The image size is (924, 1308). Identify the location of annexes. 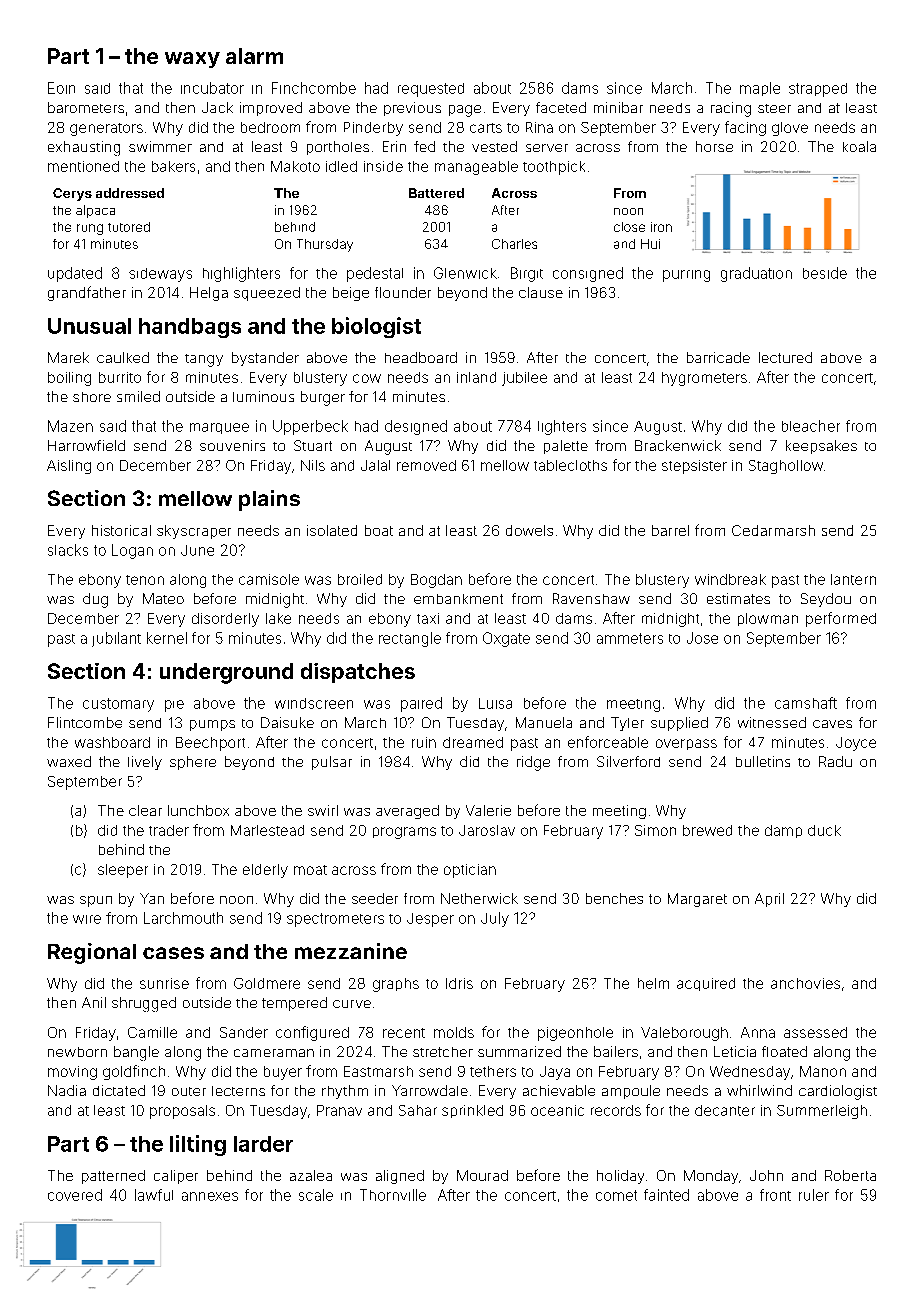
(210, 1196).
